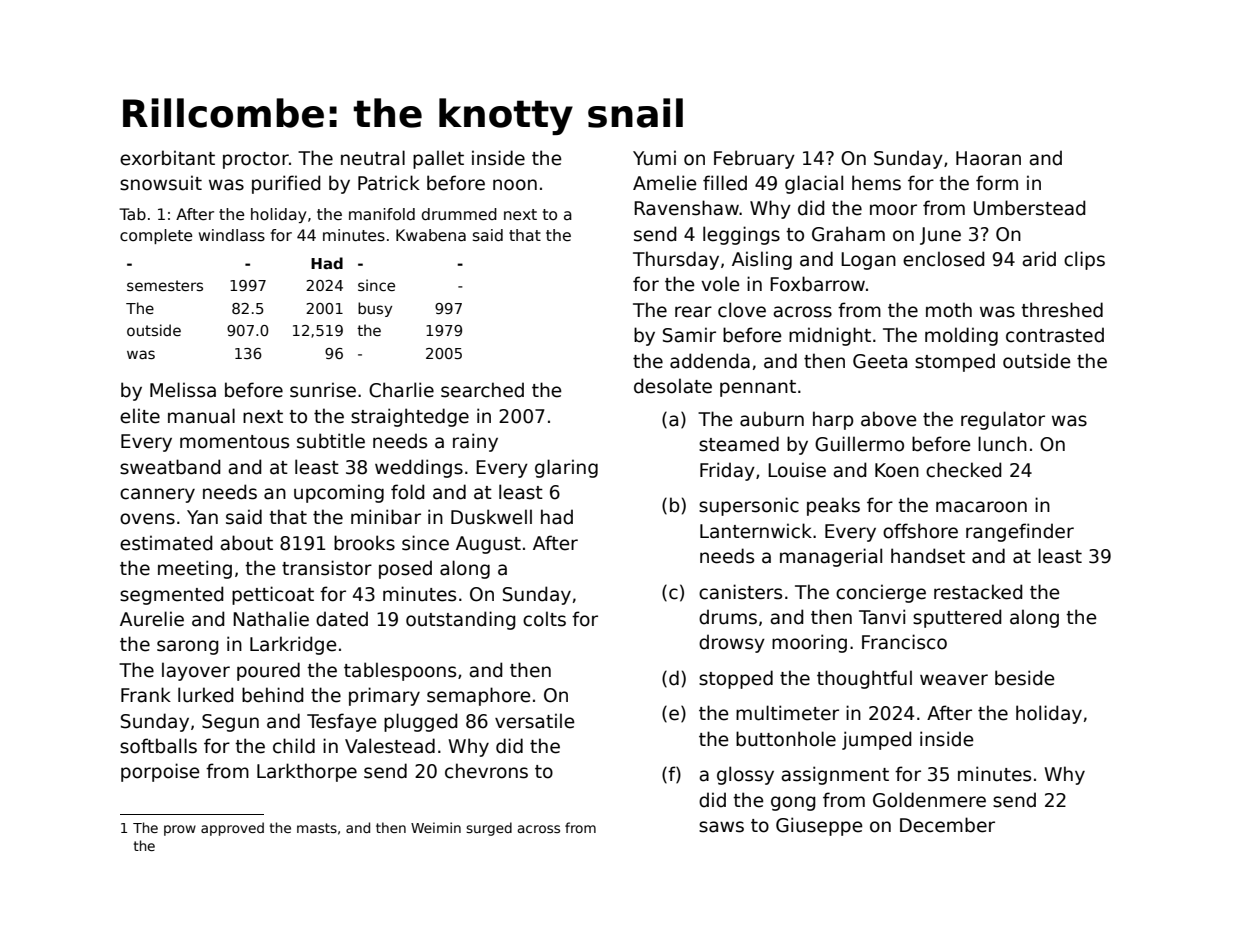 The width and height of the screenshot is (1233, 952). I want to click on Haoran, so click(988, 158).
